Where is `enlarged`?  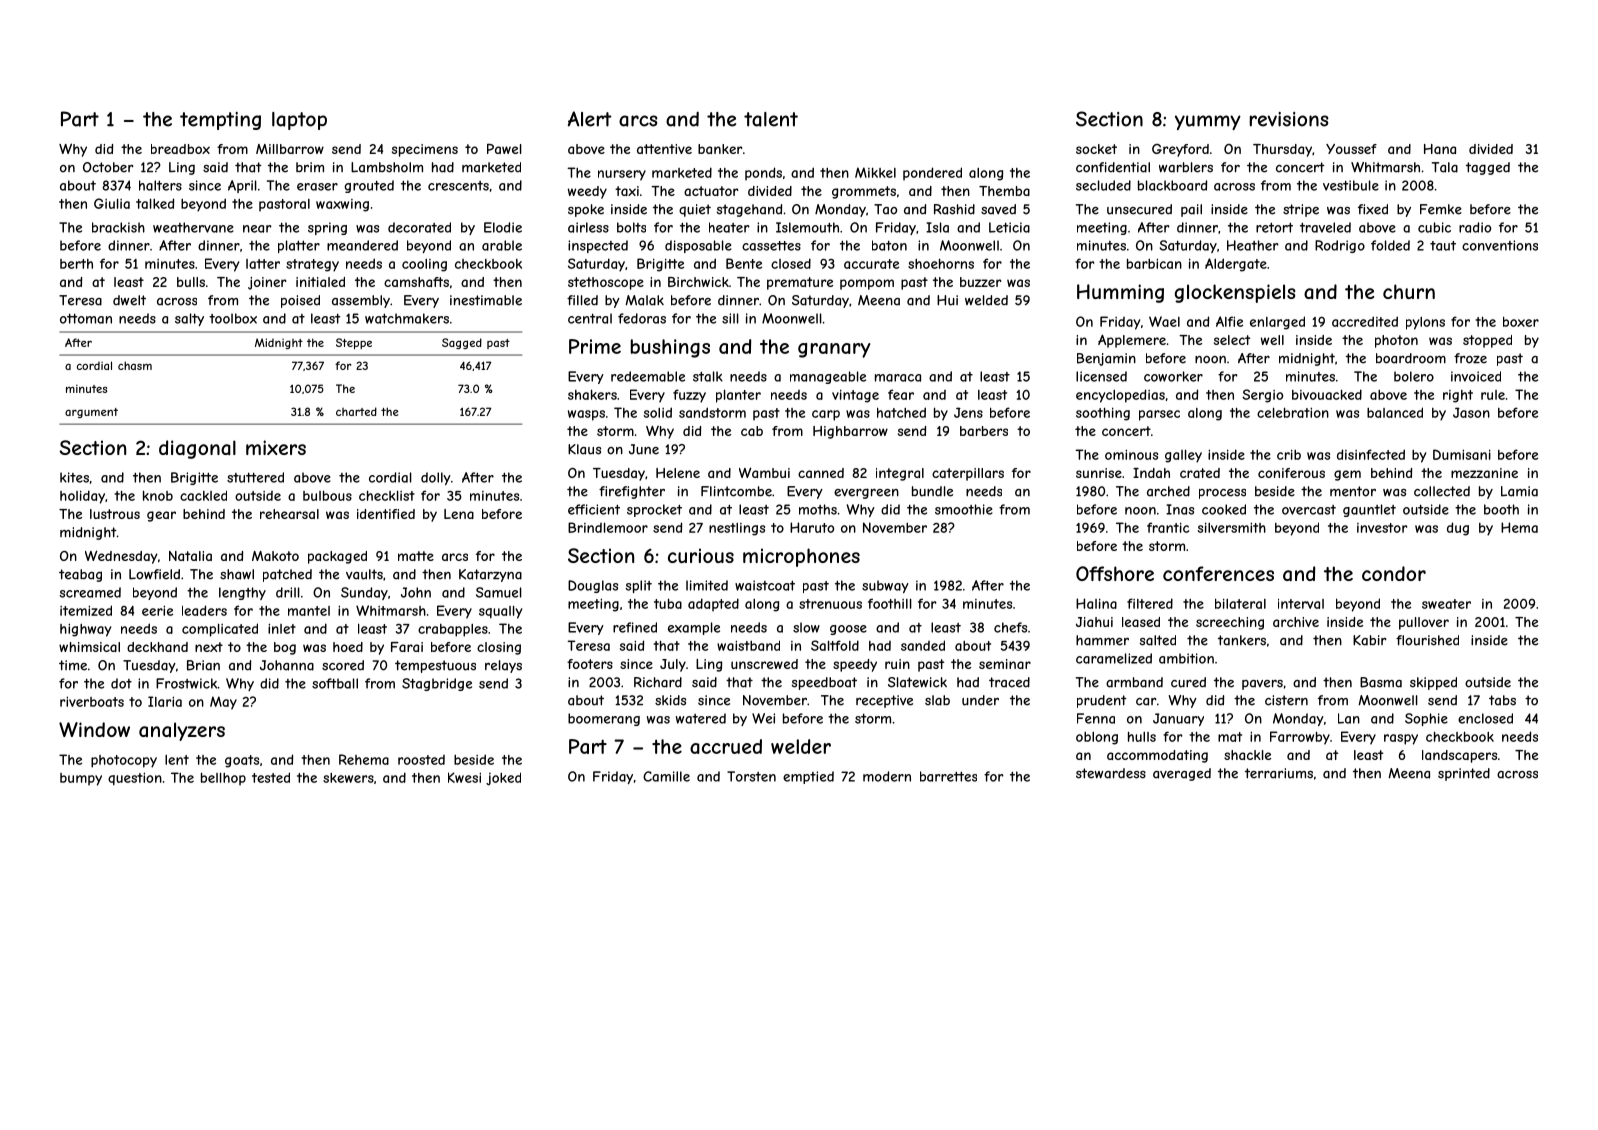
enlarged is located at coordinates (1277, 323).
